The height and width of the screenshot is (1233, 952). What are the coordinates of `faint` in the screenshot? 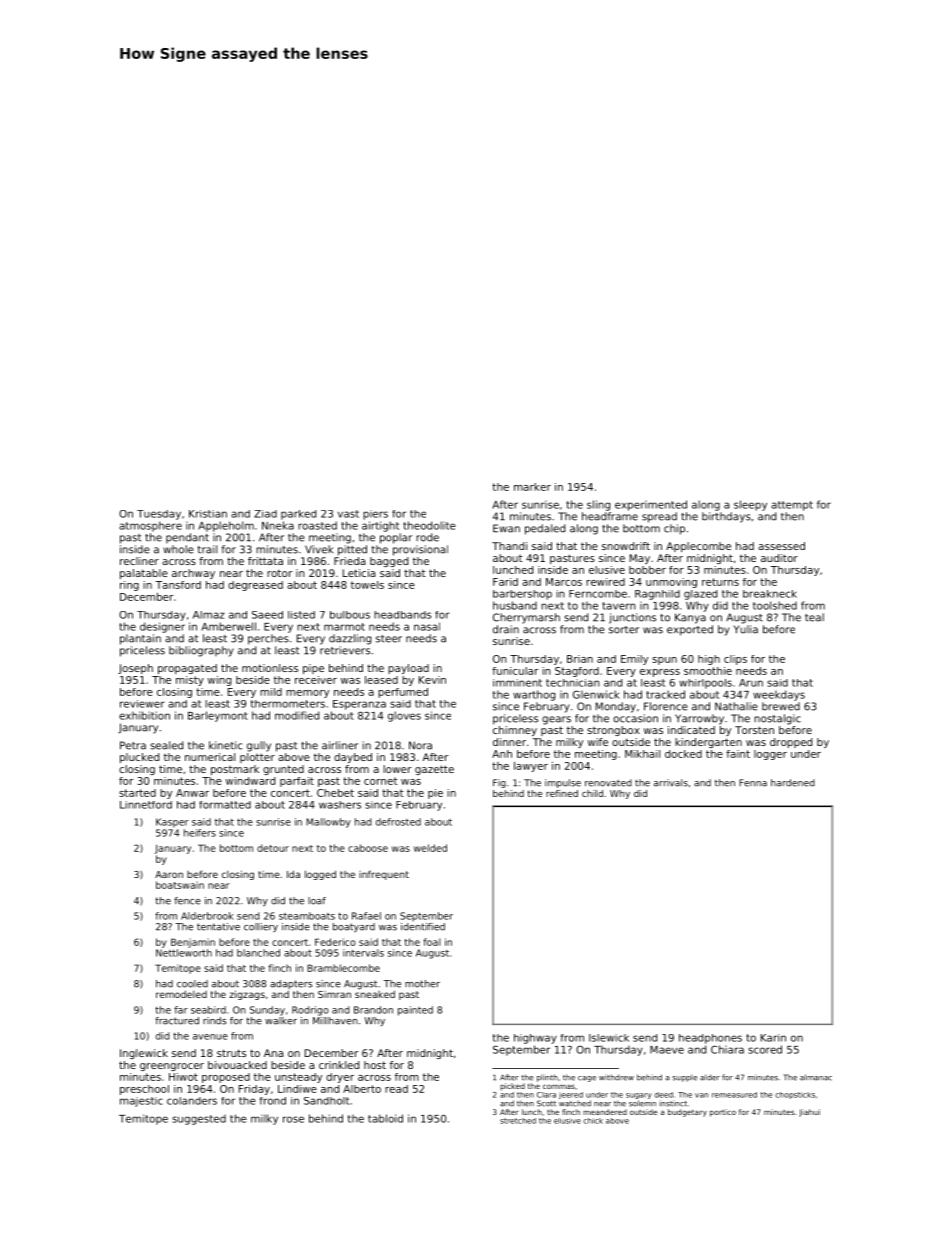 It's located at (738, 754).
